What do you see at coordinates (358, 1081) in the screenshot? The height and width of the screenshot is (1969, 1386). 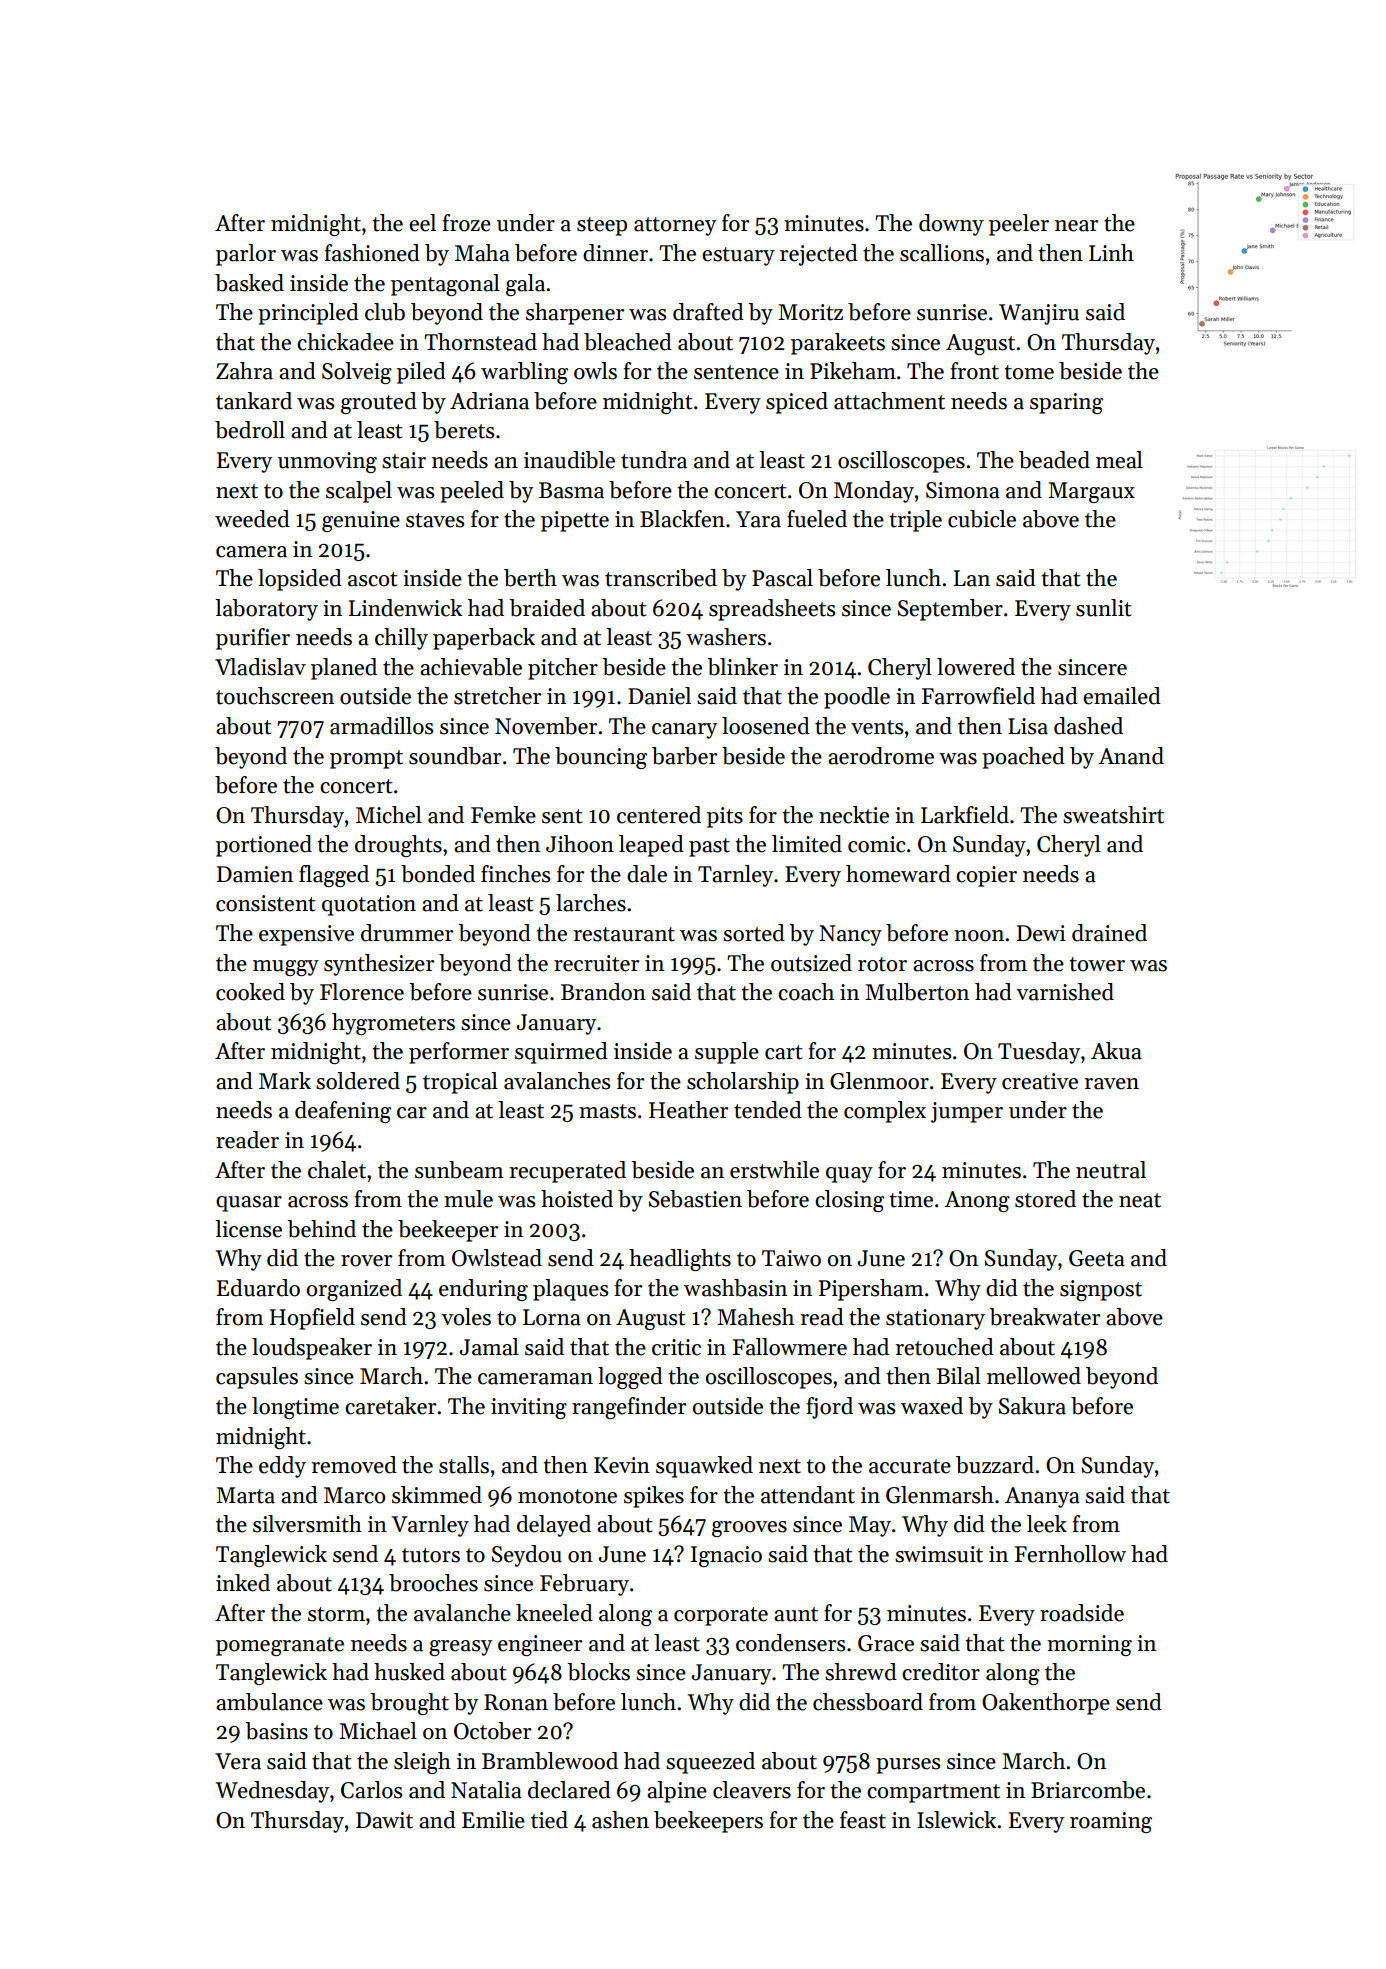 I see `soldered` at bounding box center [358, 1081].
